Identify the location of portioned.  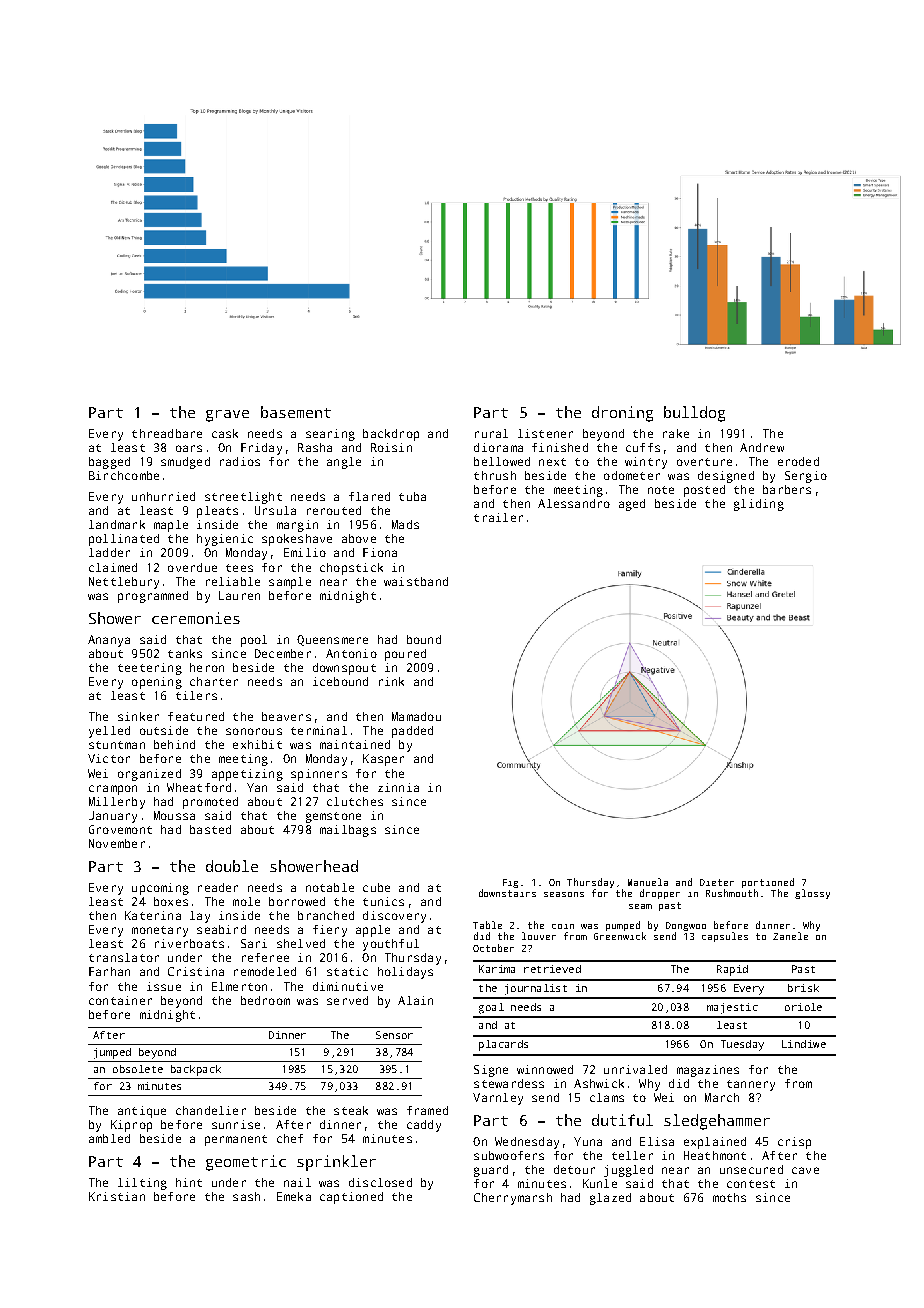
(768, 883).
